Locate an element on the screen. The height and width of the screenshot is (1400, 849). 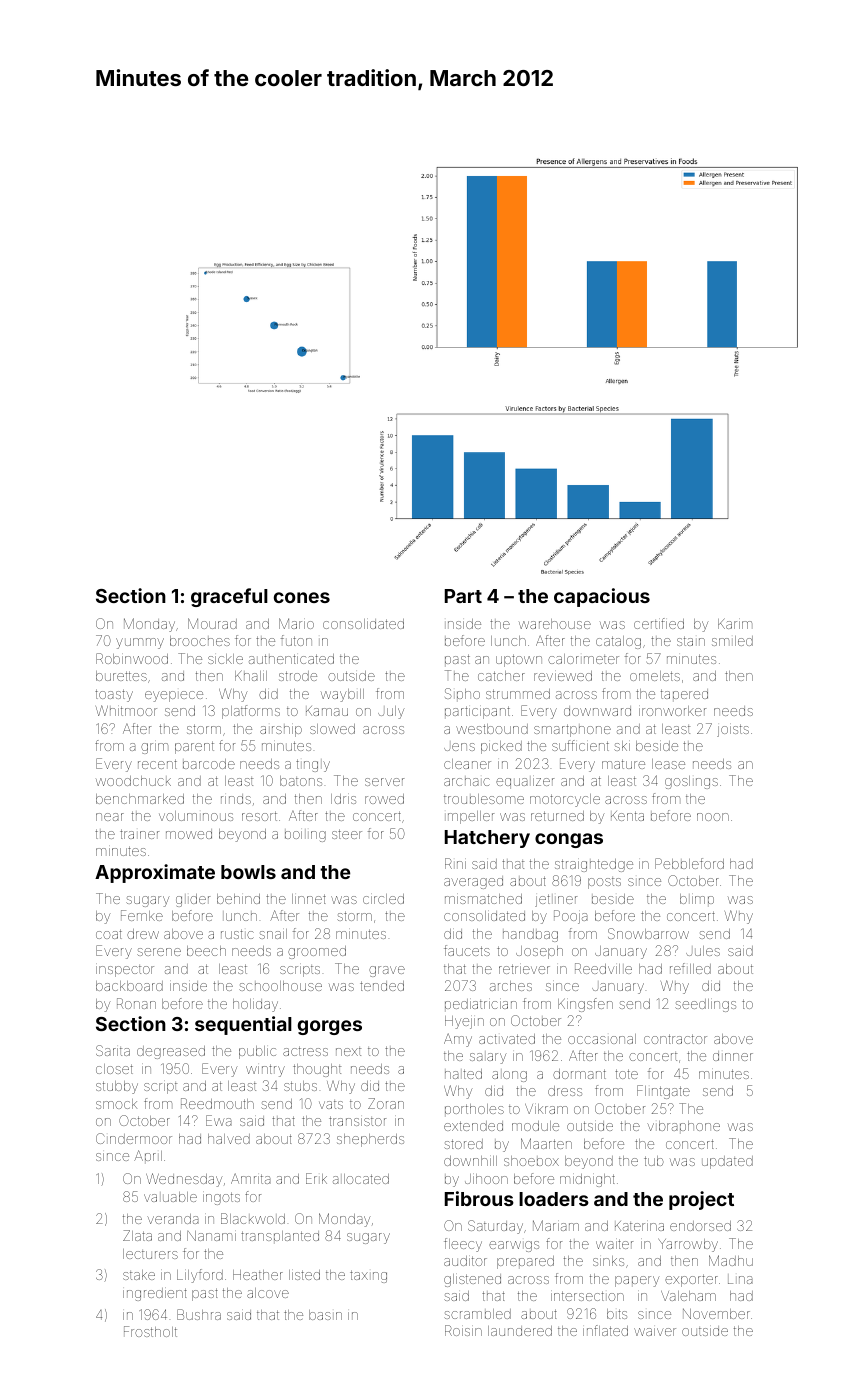
snail is located at coordinates (273, 934).
